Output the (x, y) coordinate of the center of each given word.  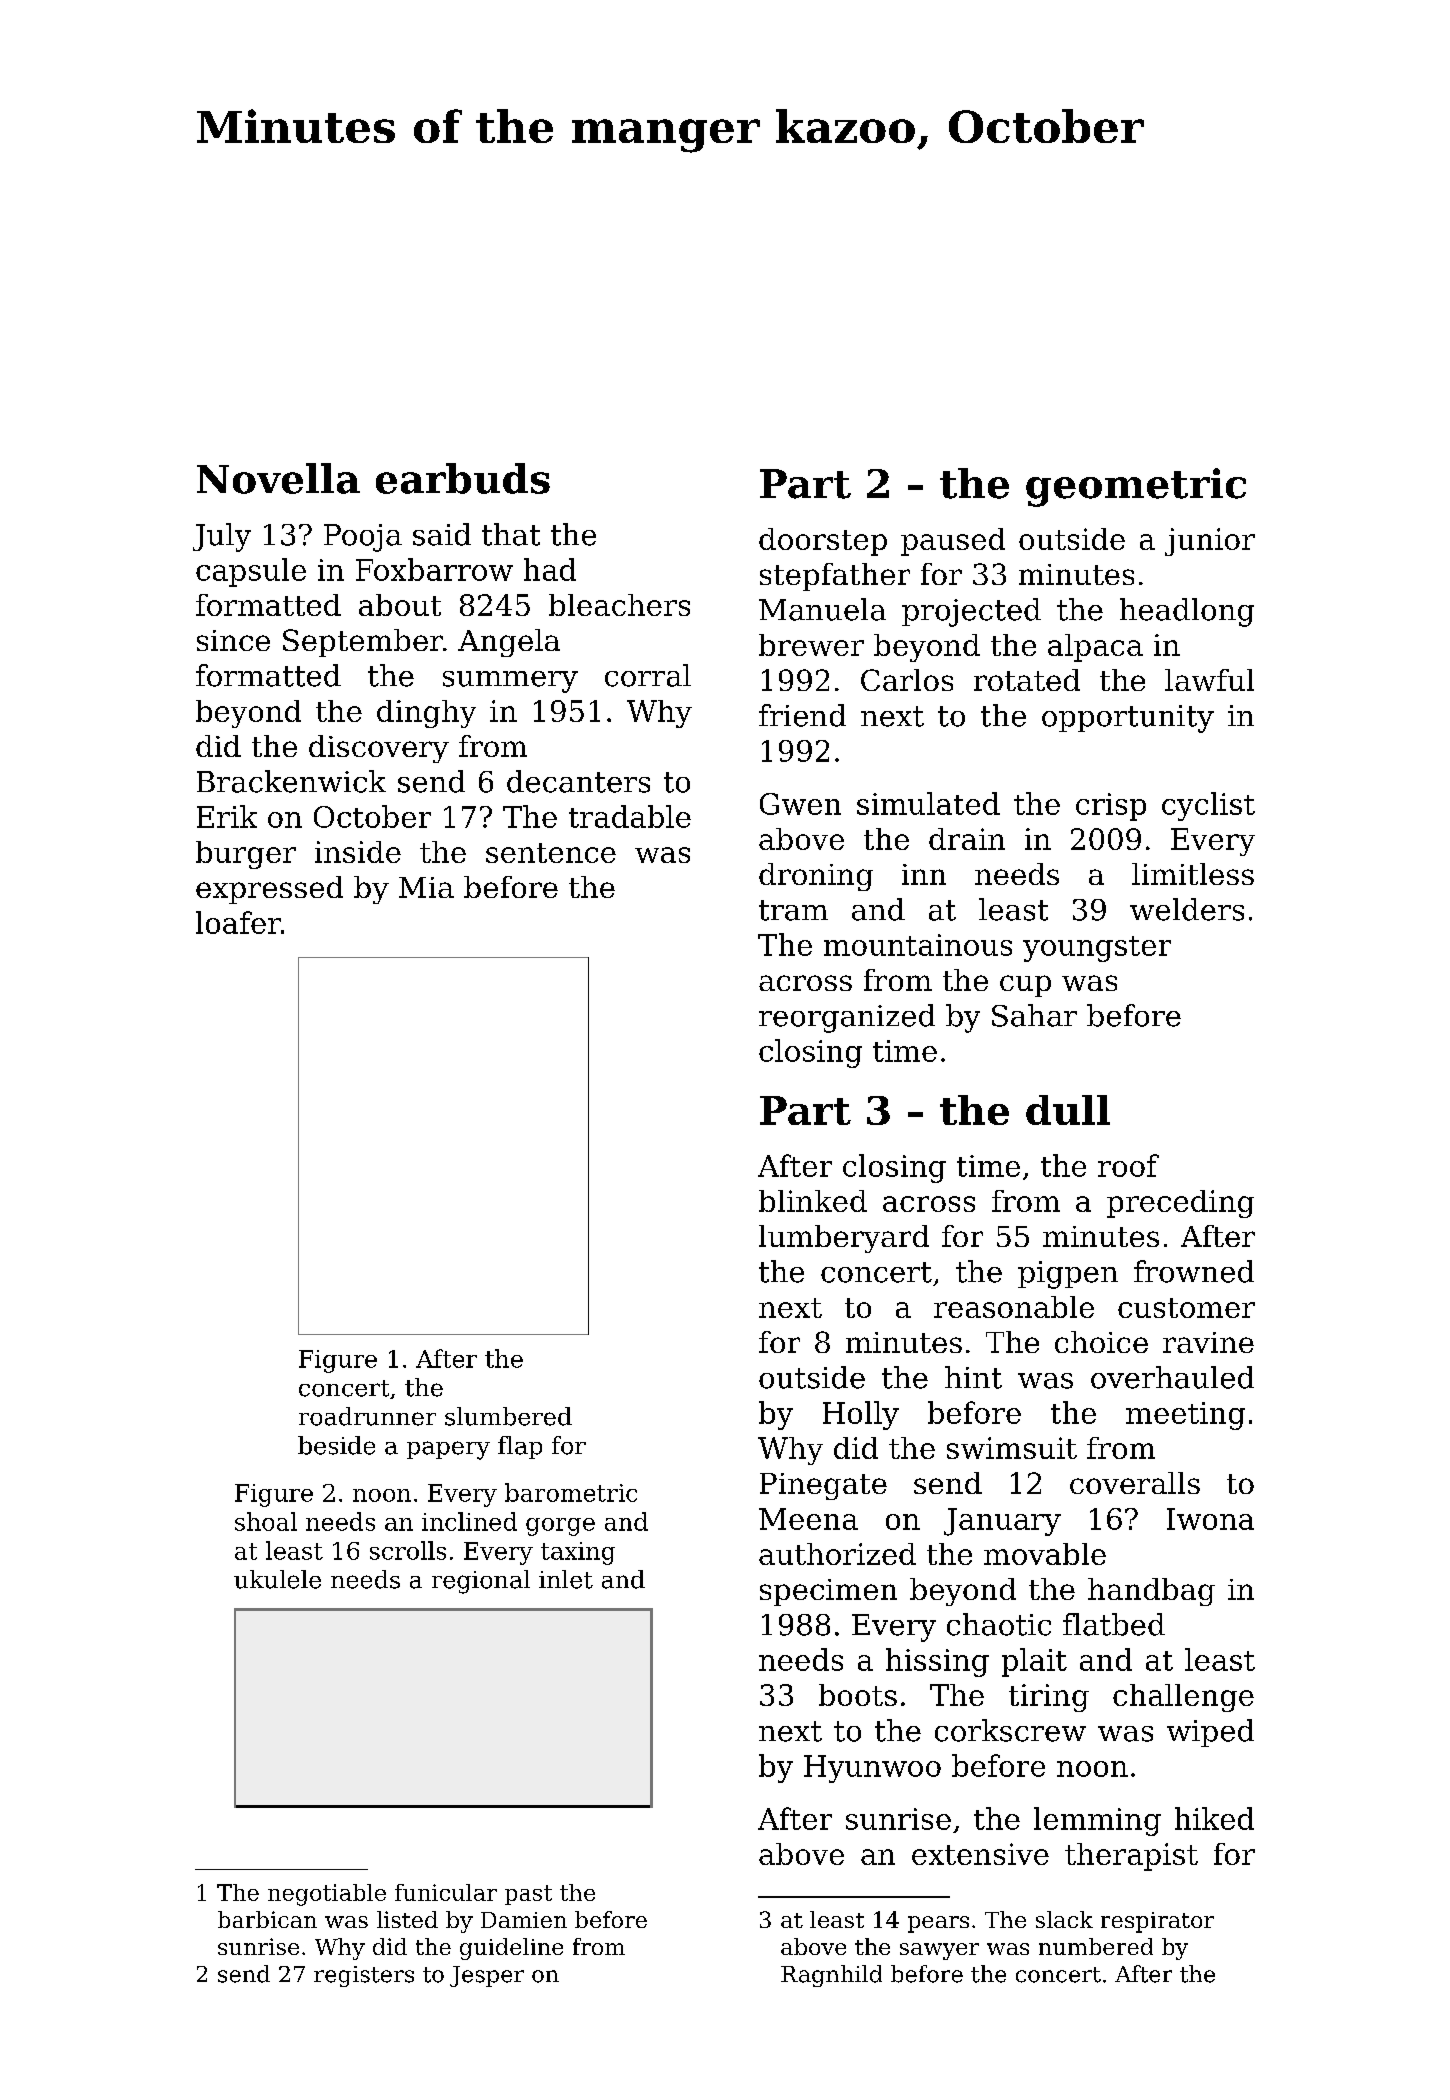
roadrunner (367, 1416)
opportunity (1128, 719)
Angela (509, 643)
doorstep (823, 542)
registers (364, 1976)
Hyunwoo (872, 1769)
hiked (1214, 1818)
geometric (1136, 487)
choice (1101, 1342)
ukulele (277, 1579)
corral (648, 675)
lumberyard (844, 1239)
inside (358, 852)
